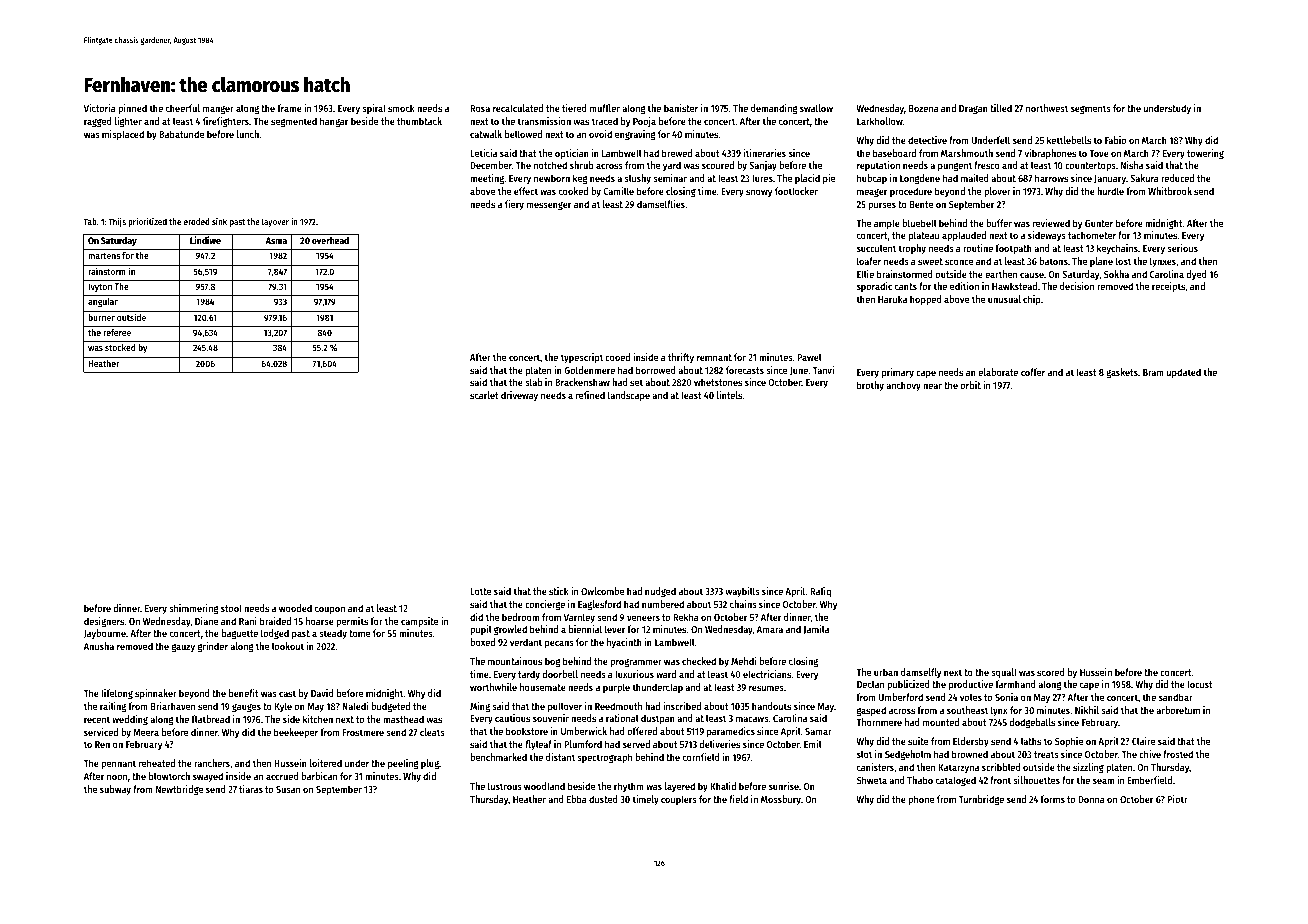 The height and width of the page is (924, 1308). I want to click on lintels, so click(729, 395).
